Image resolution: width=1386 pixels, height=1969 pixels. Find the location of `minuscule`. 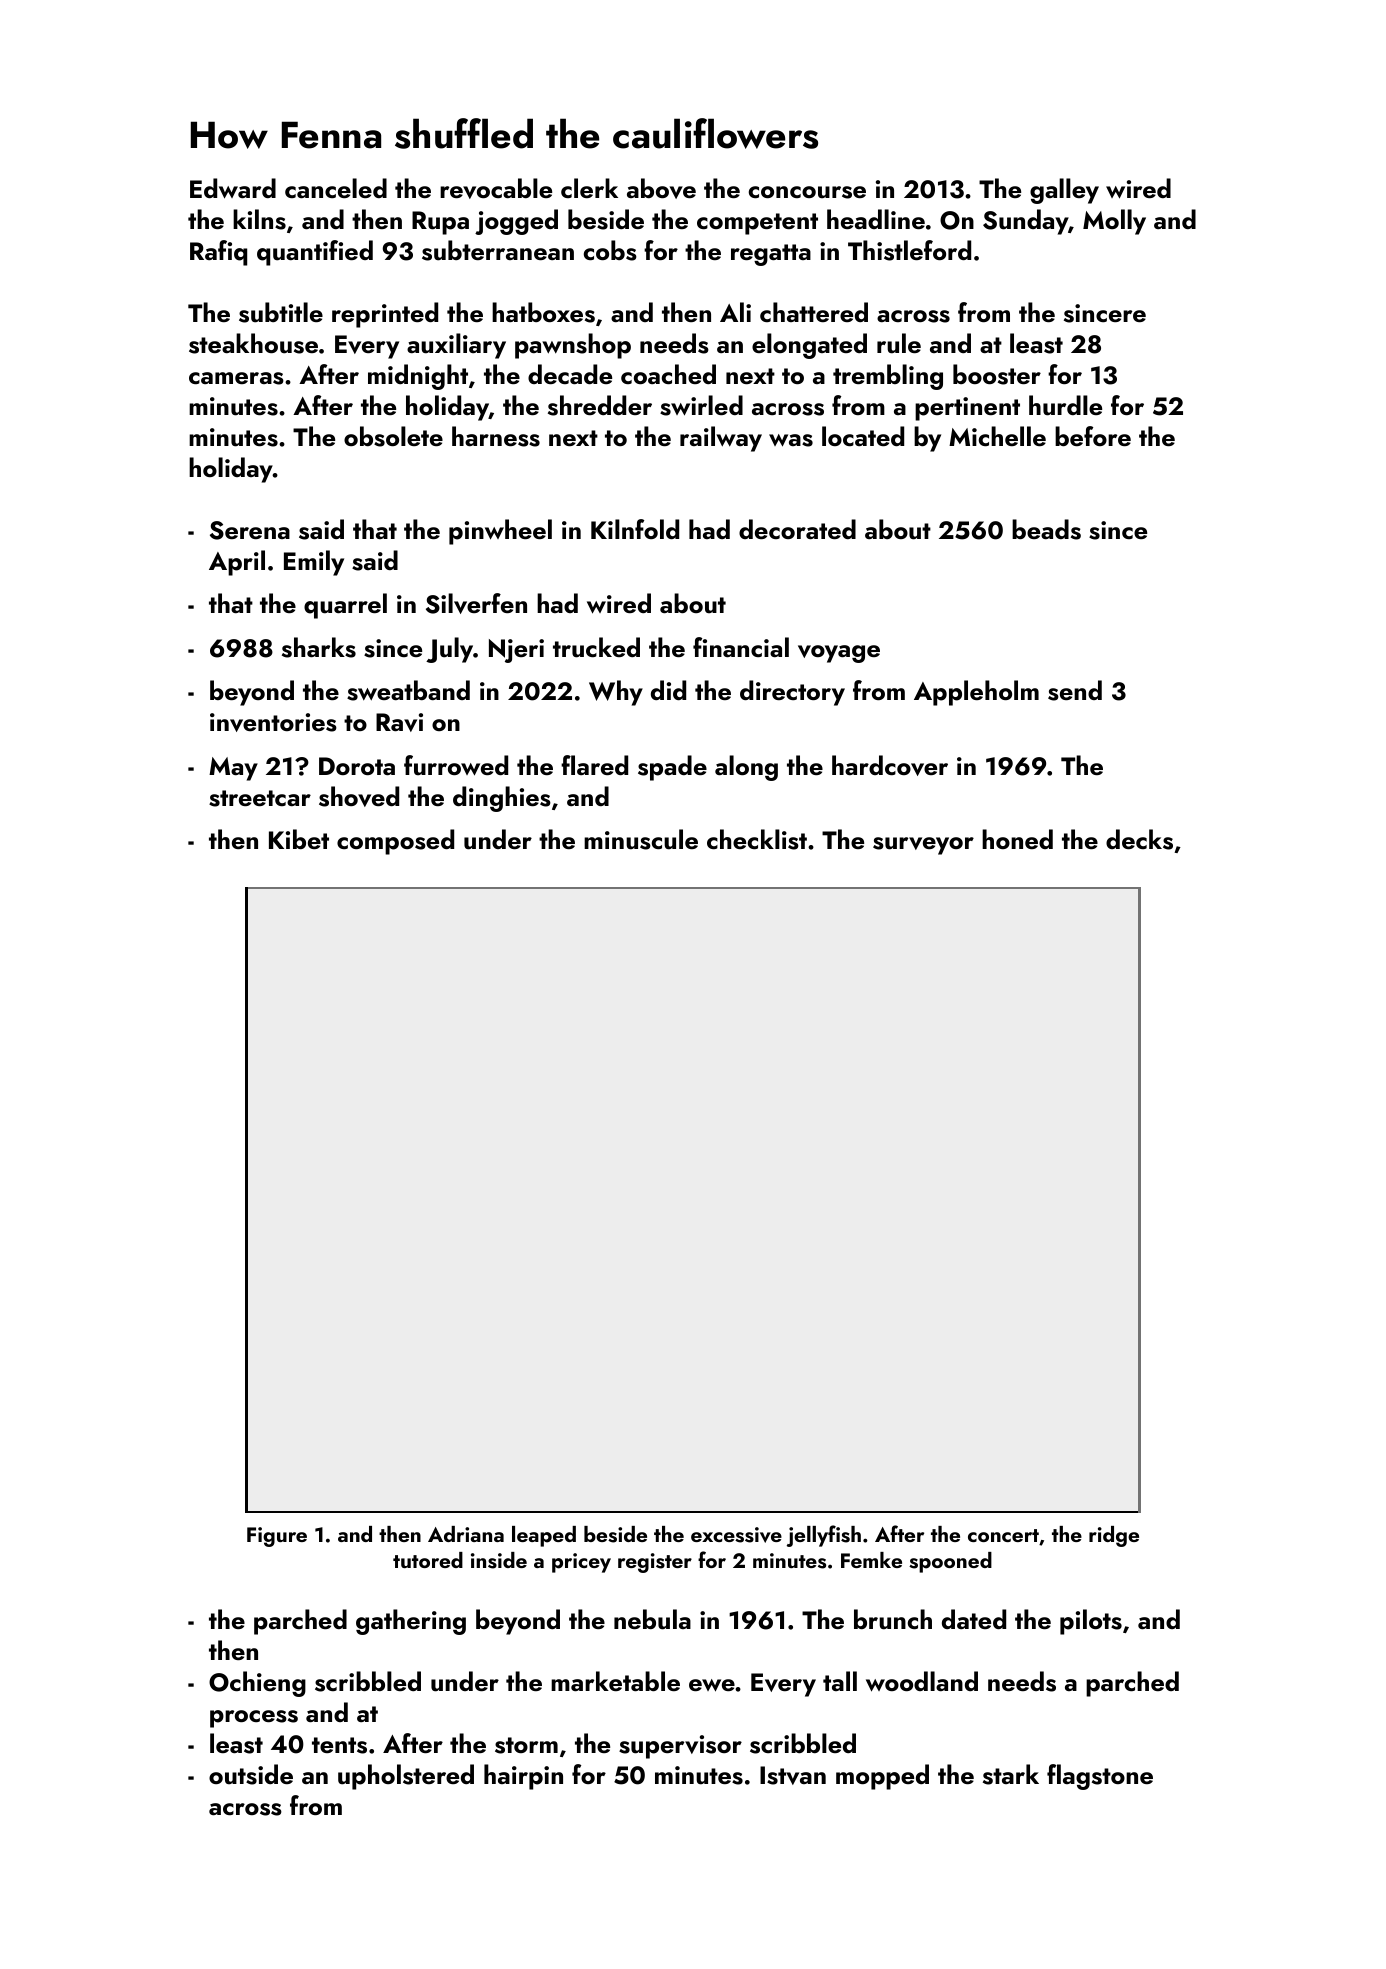

minuscule is located at coordinates (641, 839).
